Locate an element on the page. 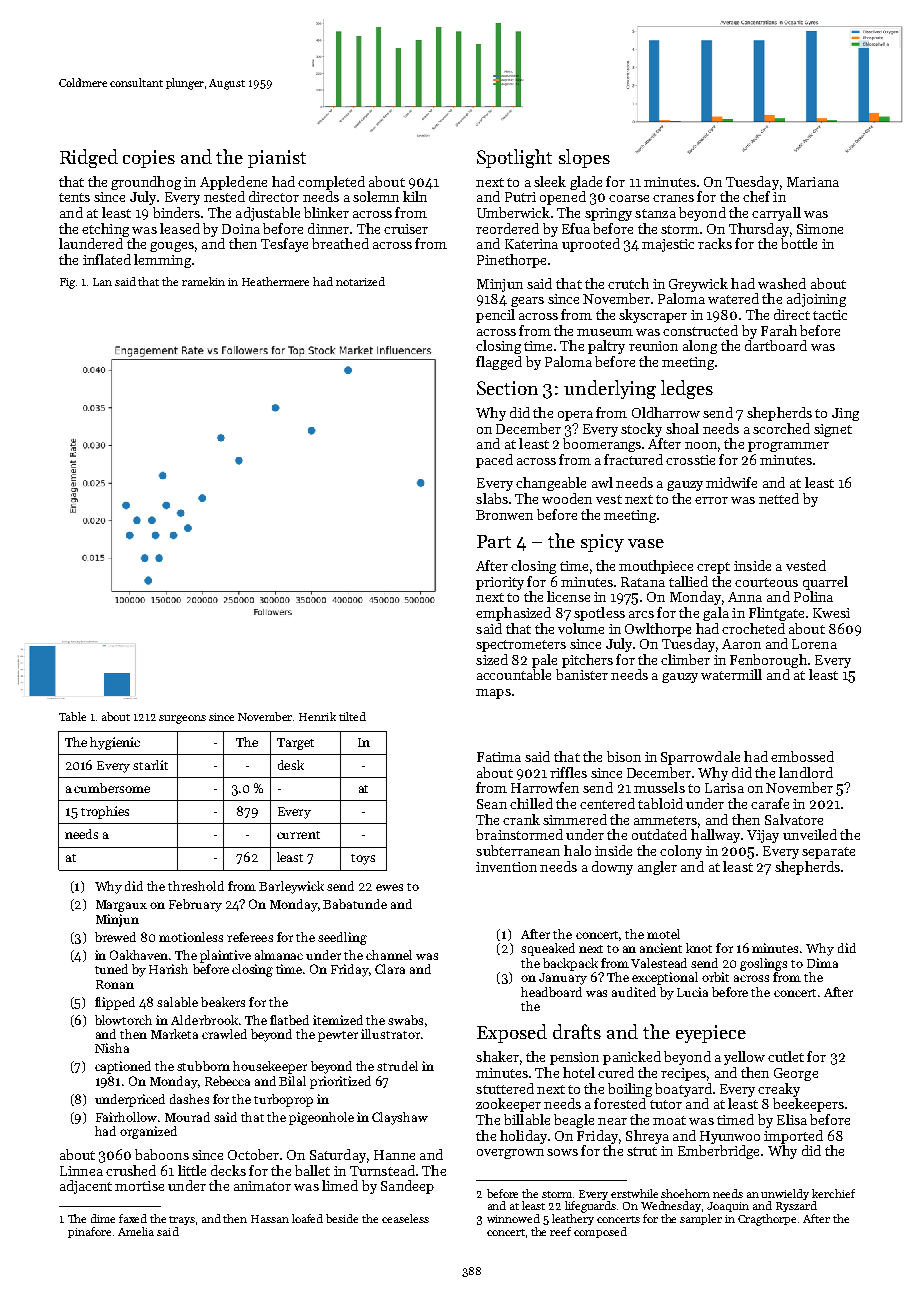  Ridged is located at coordinates (89, 158).
